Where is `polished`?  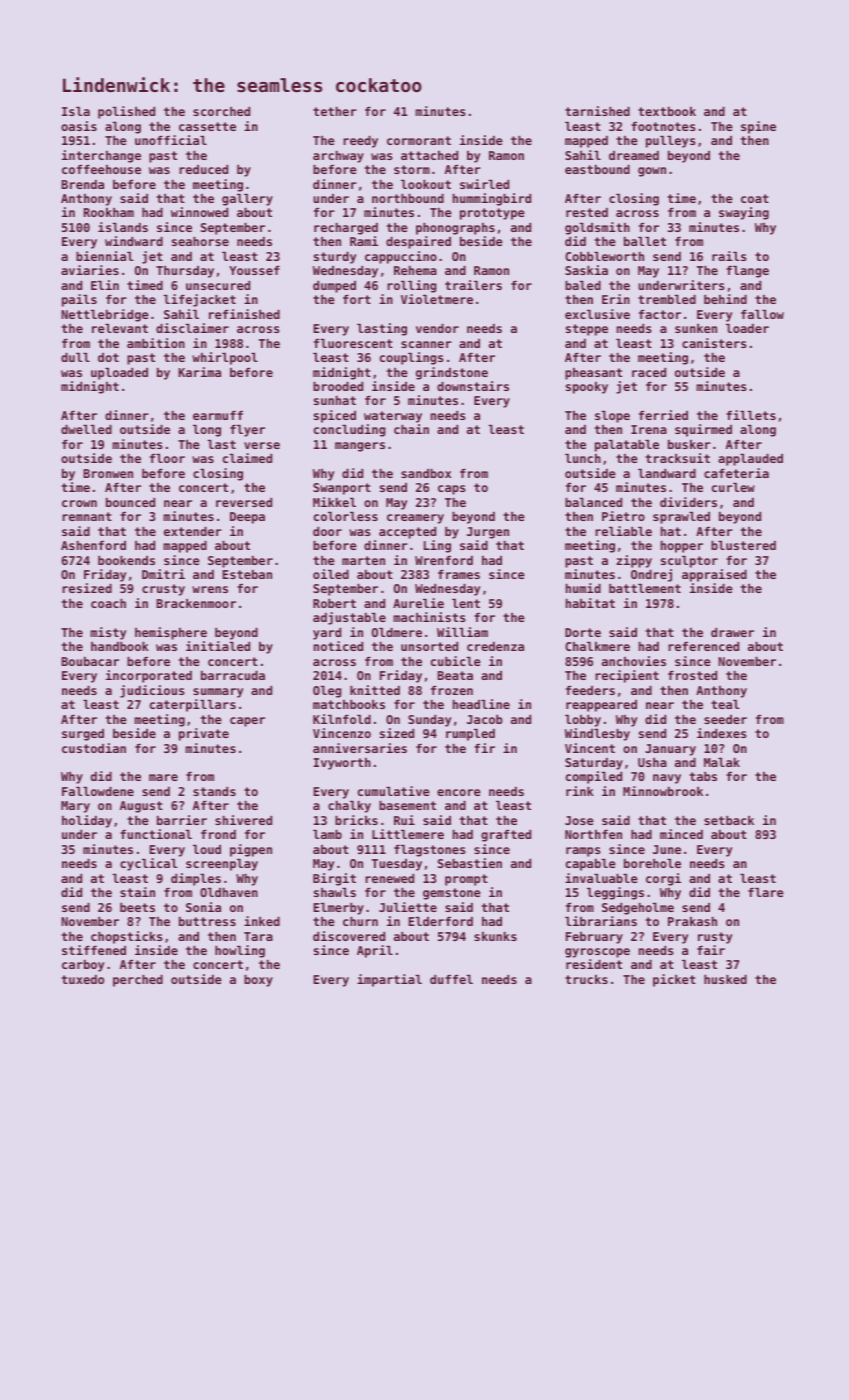
polished is located at coordinates (126, 112).
